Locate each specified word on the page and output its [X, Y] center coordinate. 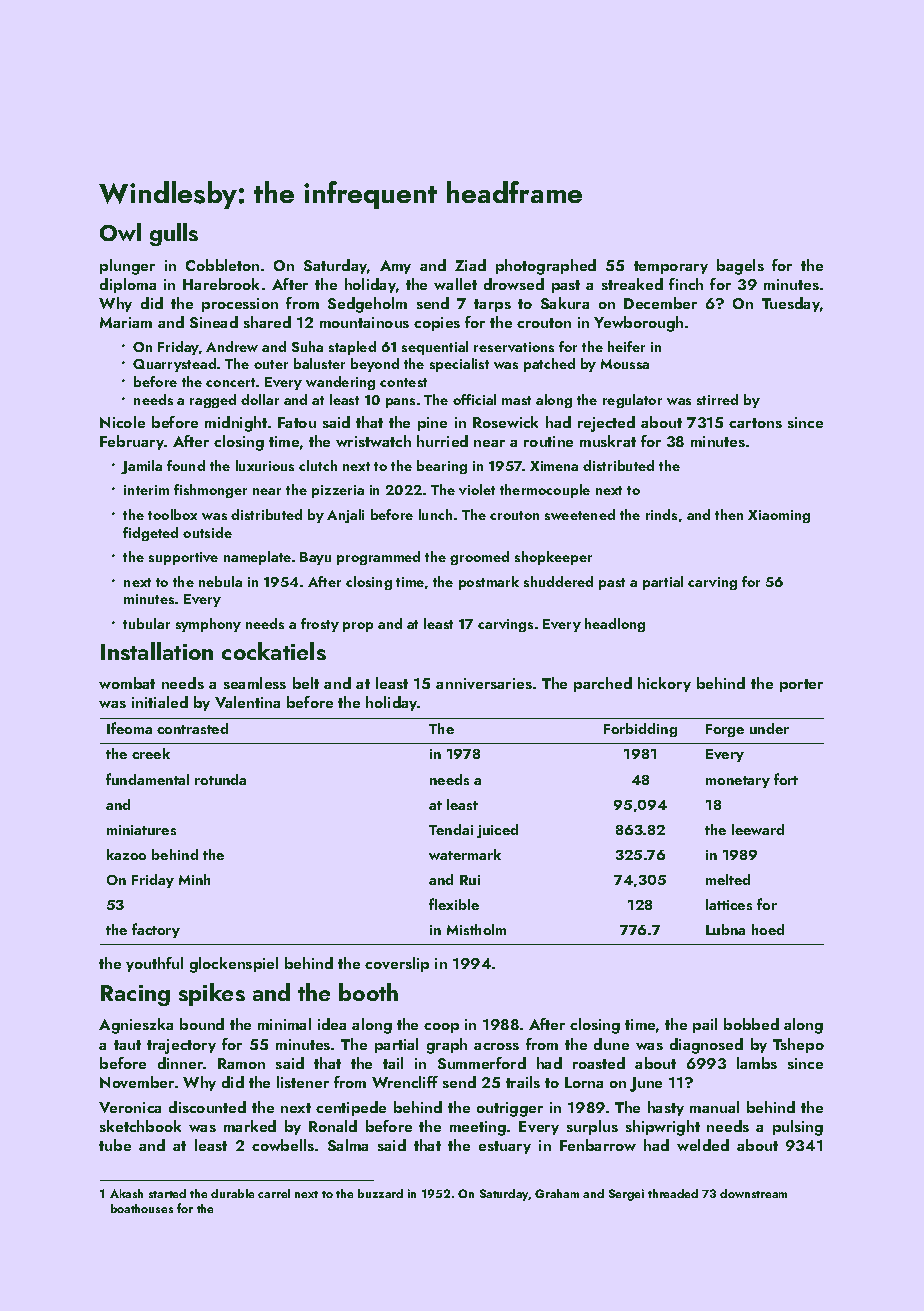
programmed [378, 558]
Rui [470, 880]
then [729, 514]
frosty [320, 625]
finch [686, 284]
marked [250, 1126]
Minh [194, 879]
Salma [348, 1145]
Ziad [470, 265]
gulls [174, 234]
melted [728, 879]
